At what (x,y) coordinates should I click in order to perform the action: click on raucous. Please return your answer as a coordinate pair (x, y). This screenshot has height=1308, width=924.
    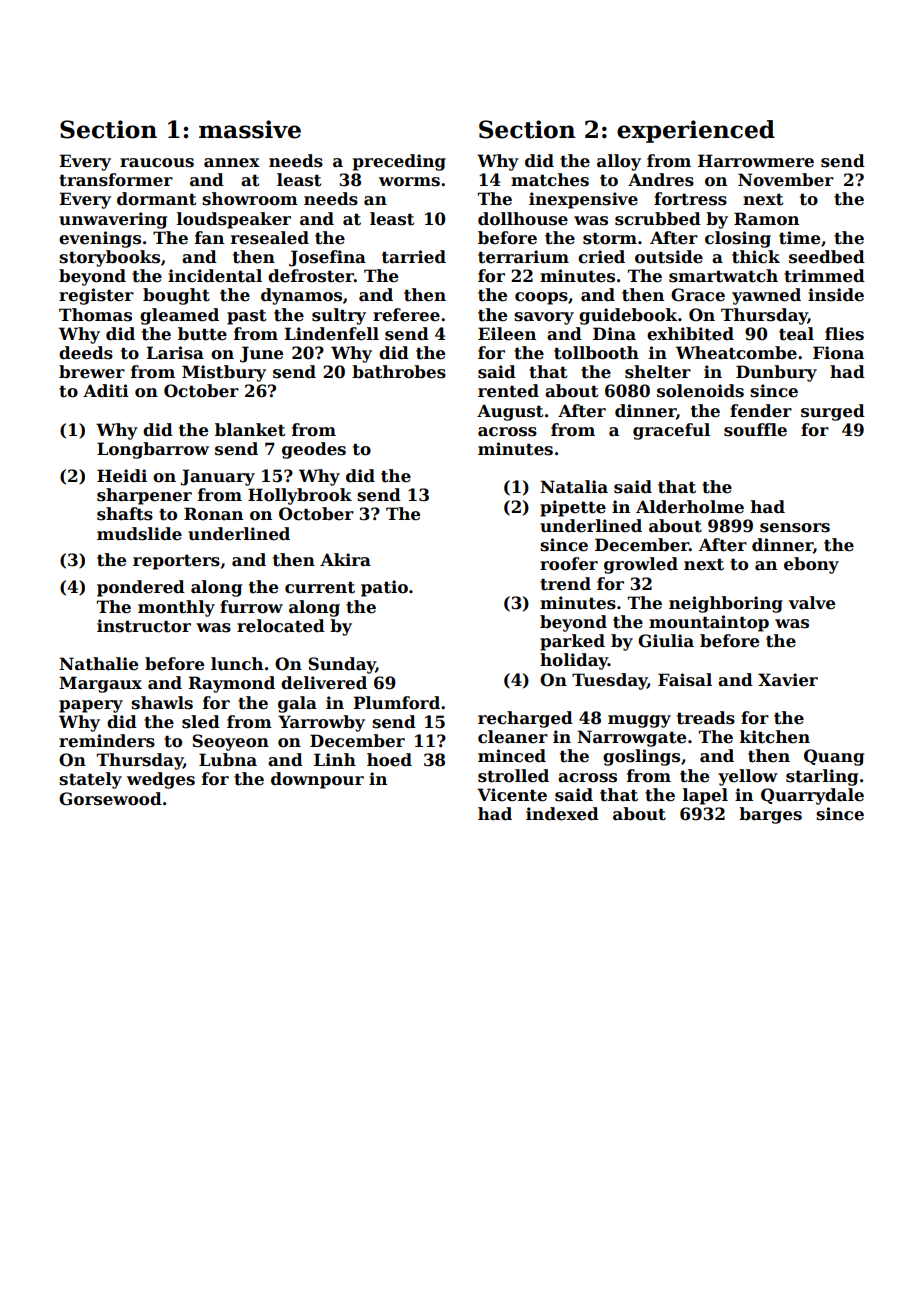
    Looking at the image, I should click on (157, 163).
